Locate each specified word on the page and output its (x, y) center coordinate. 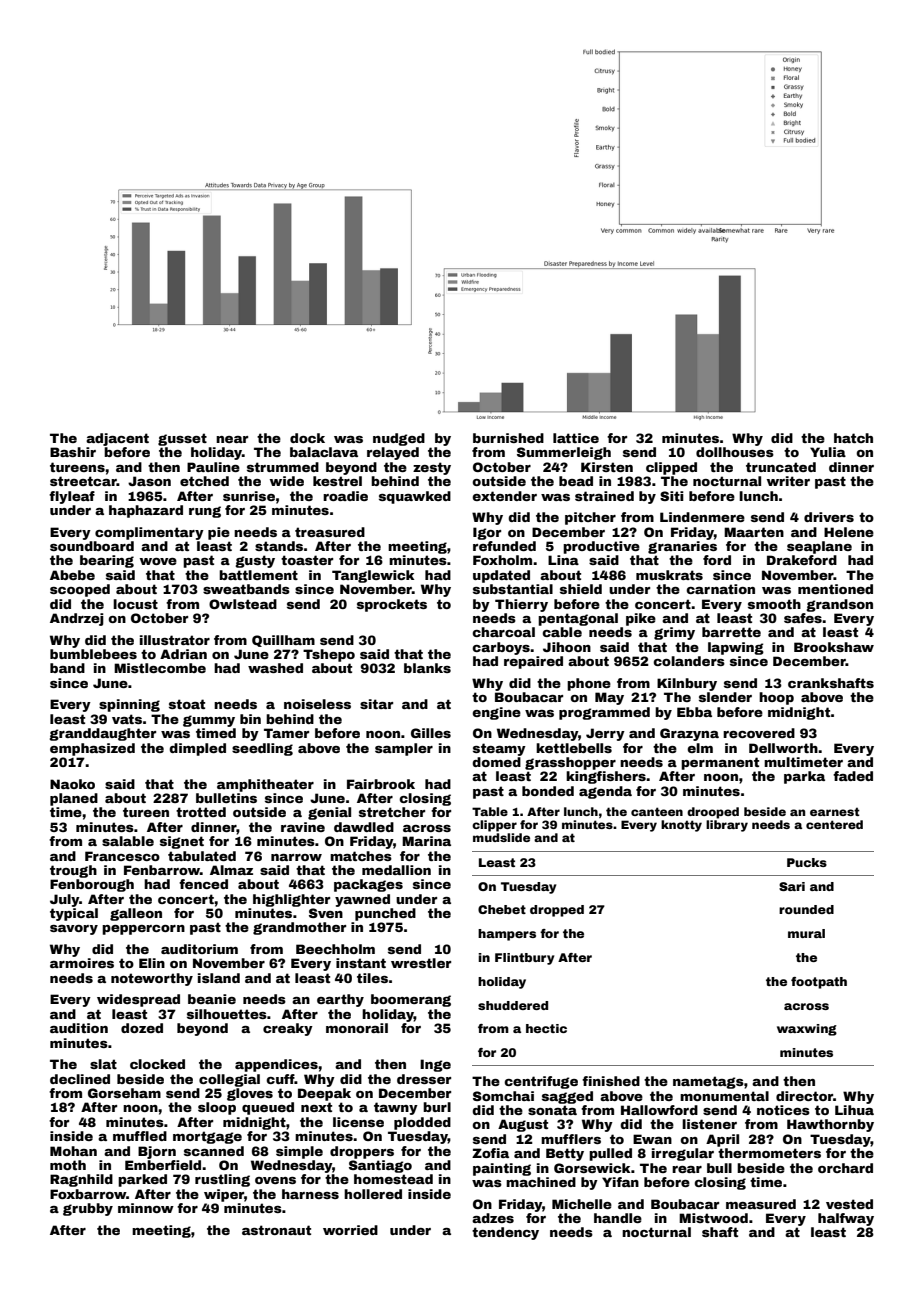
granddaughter (102, 734)
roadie (345, 496)
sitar (376, 704)
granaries (682, 547)
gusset (182, 439)
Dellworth (783, 748)
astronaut (276, 1230)
